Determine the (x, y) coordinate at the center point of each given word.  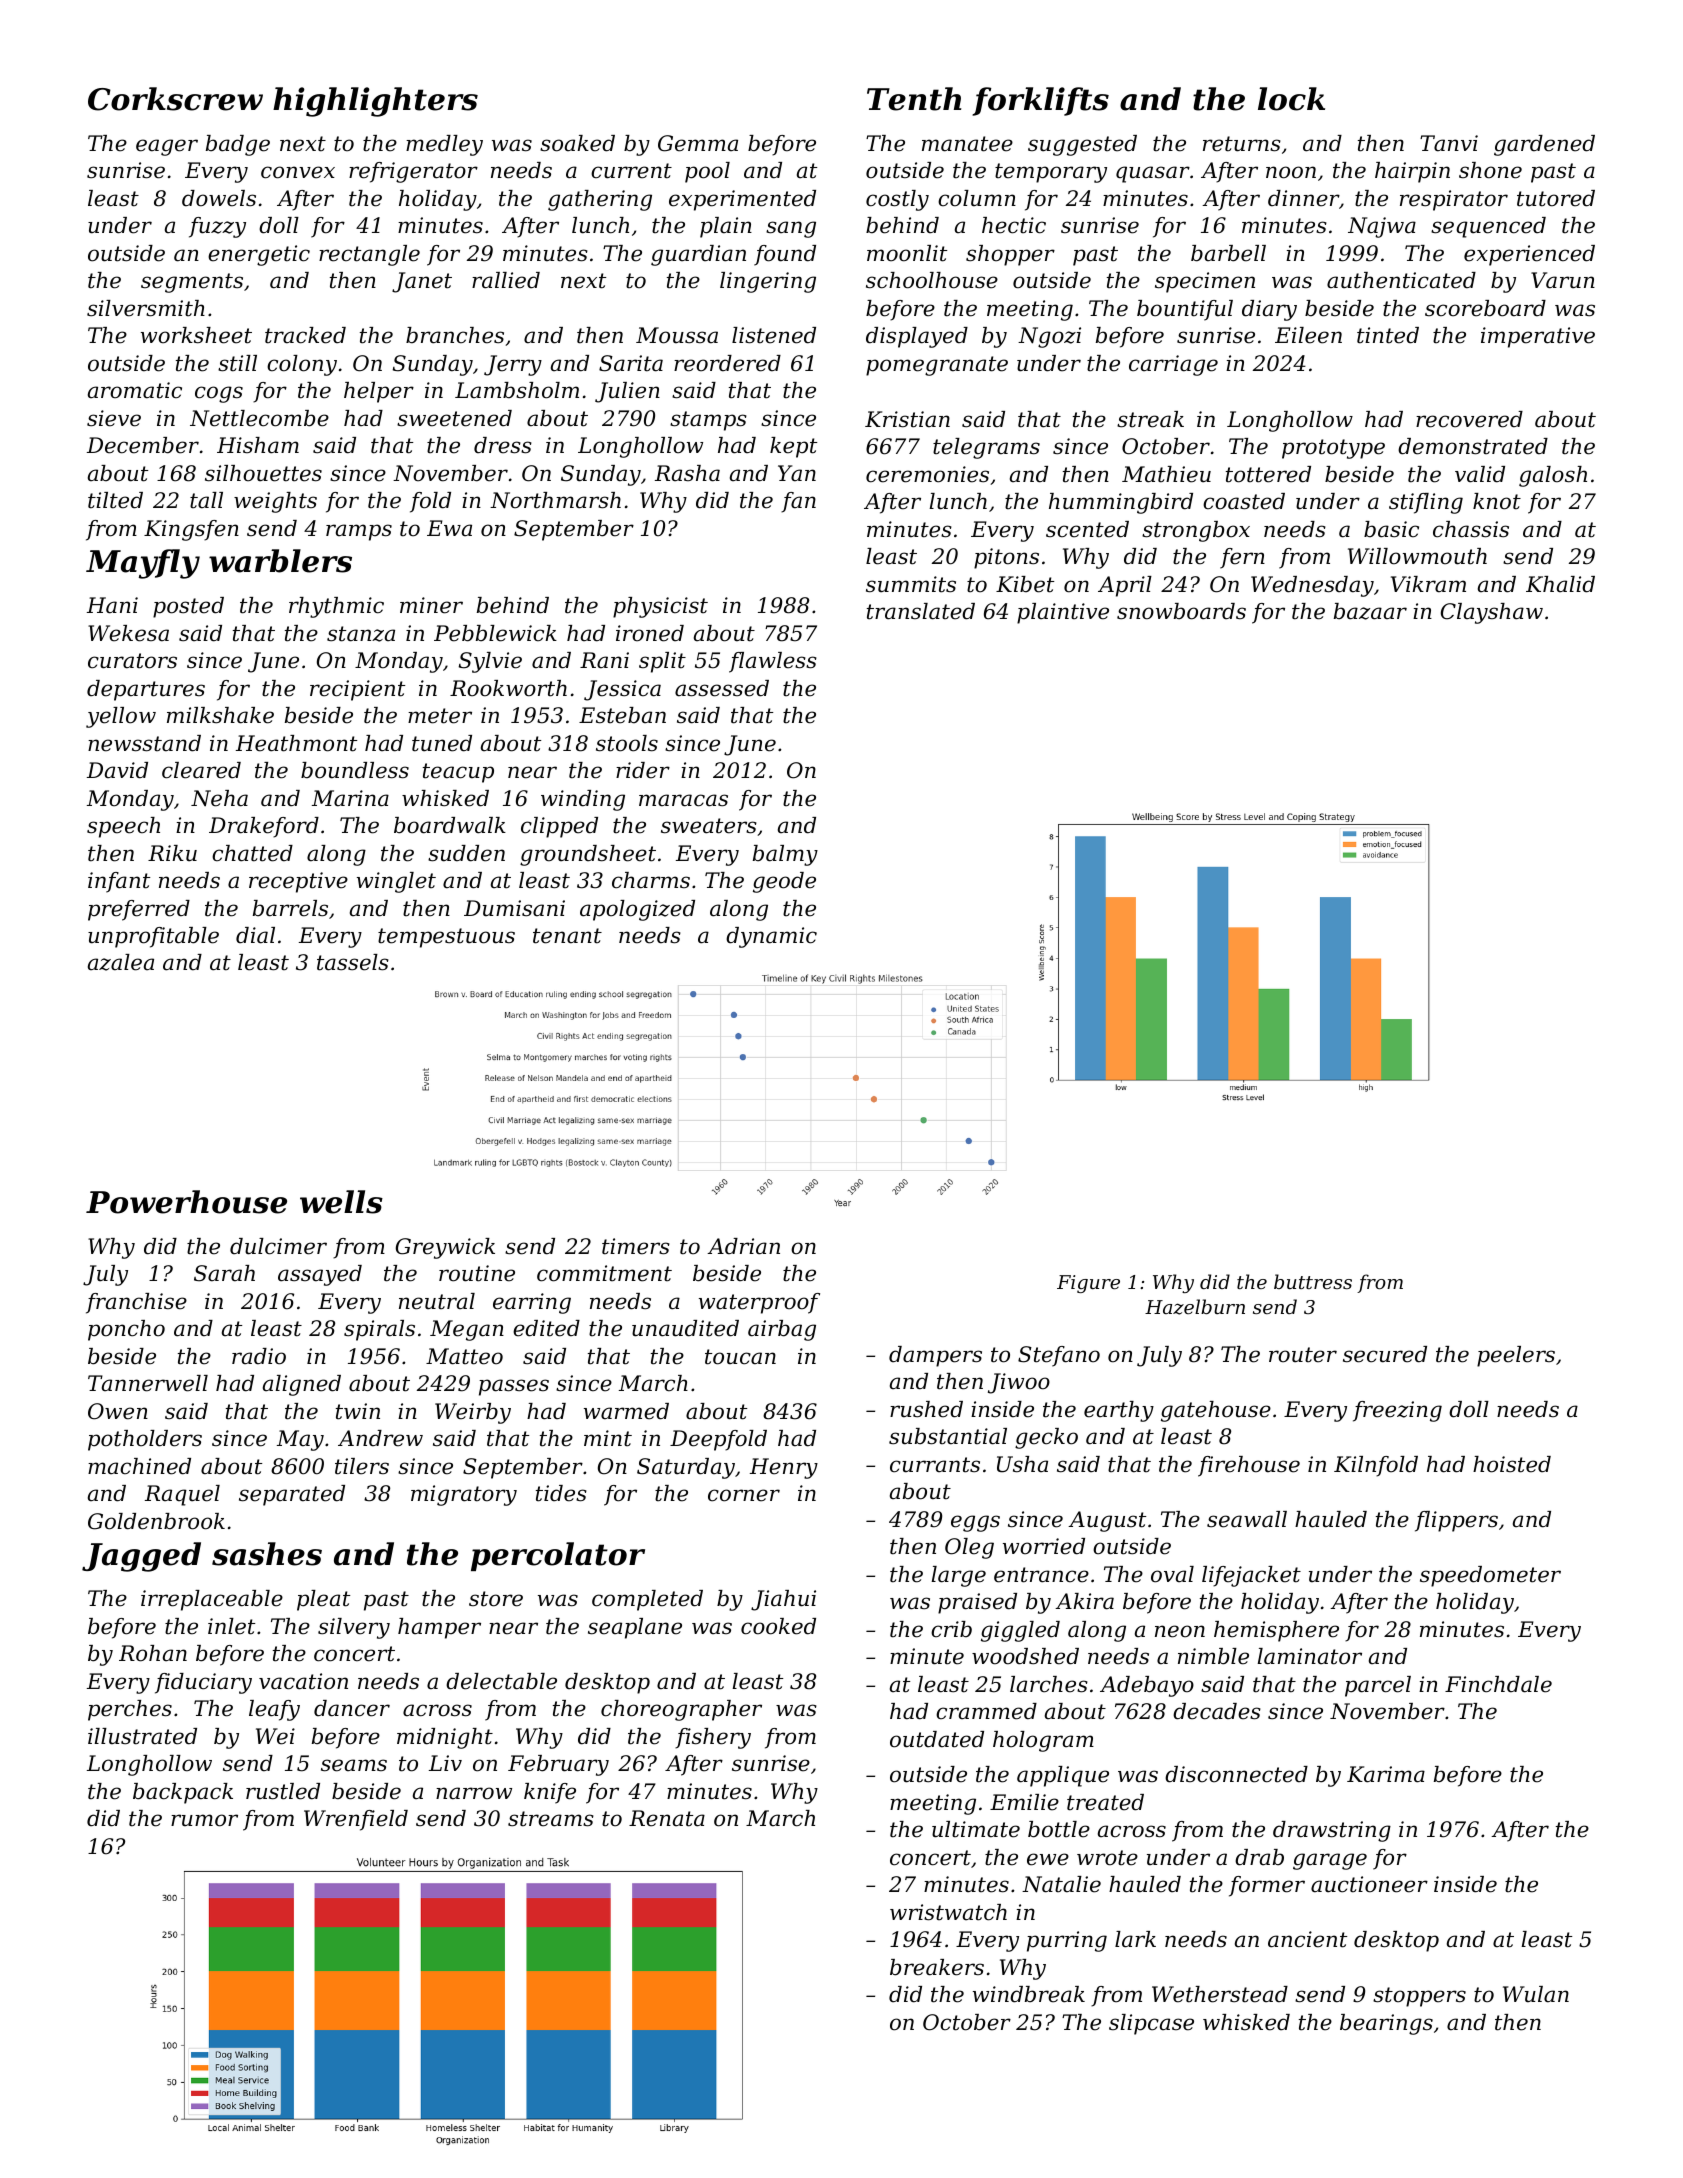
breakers (937, 1967)
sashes (267, 1554)
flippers (1456, 1521)
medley (444, 145)
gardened (1544, 145)
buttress (1313, 1281)
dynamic (771, 937)
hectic (1014, 225)
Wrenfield (356, 1820)
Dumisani (514, 908)
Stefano (1059, 1356)
